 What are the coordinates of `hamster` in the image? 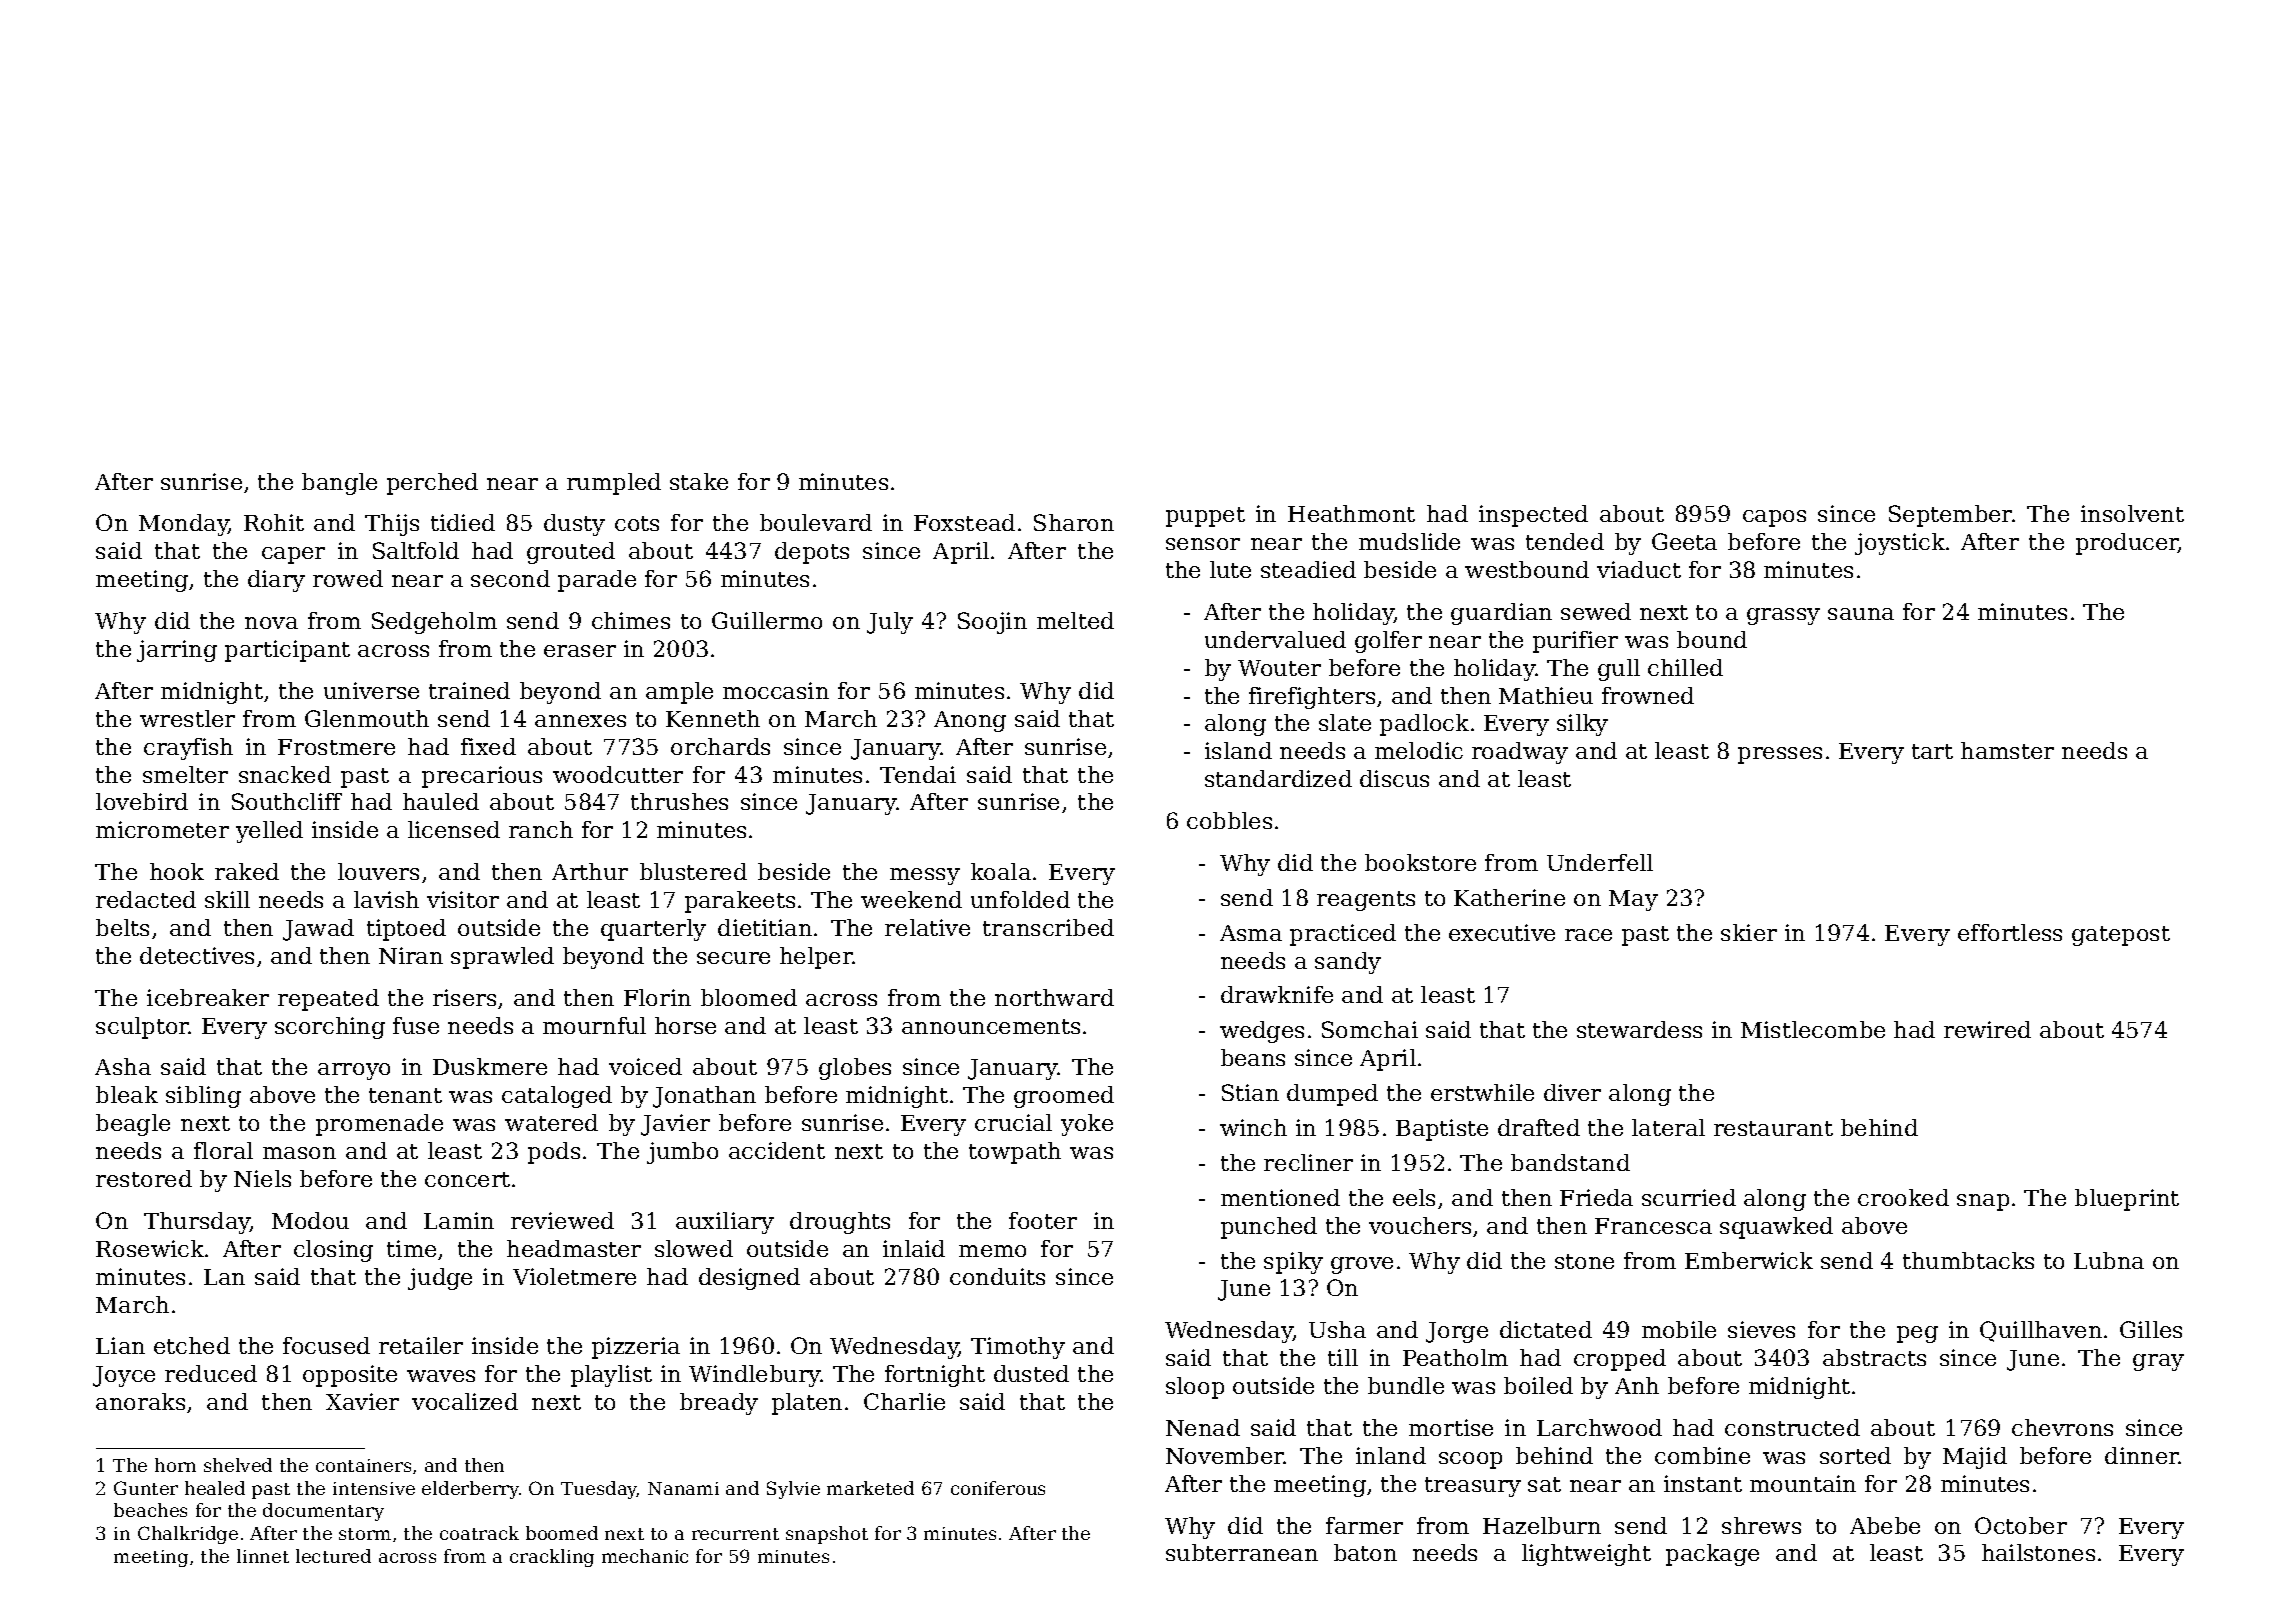 It's located at (2007, 750).
